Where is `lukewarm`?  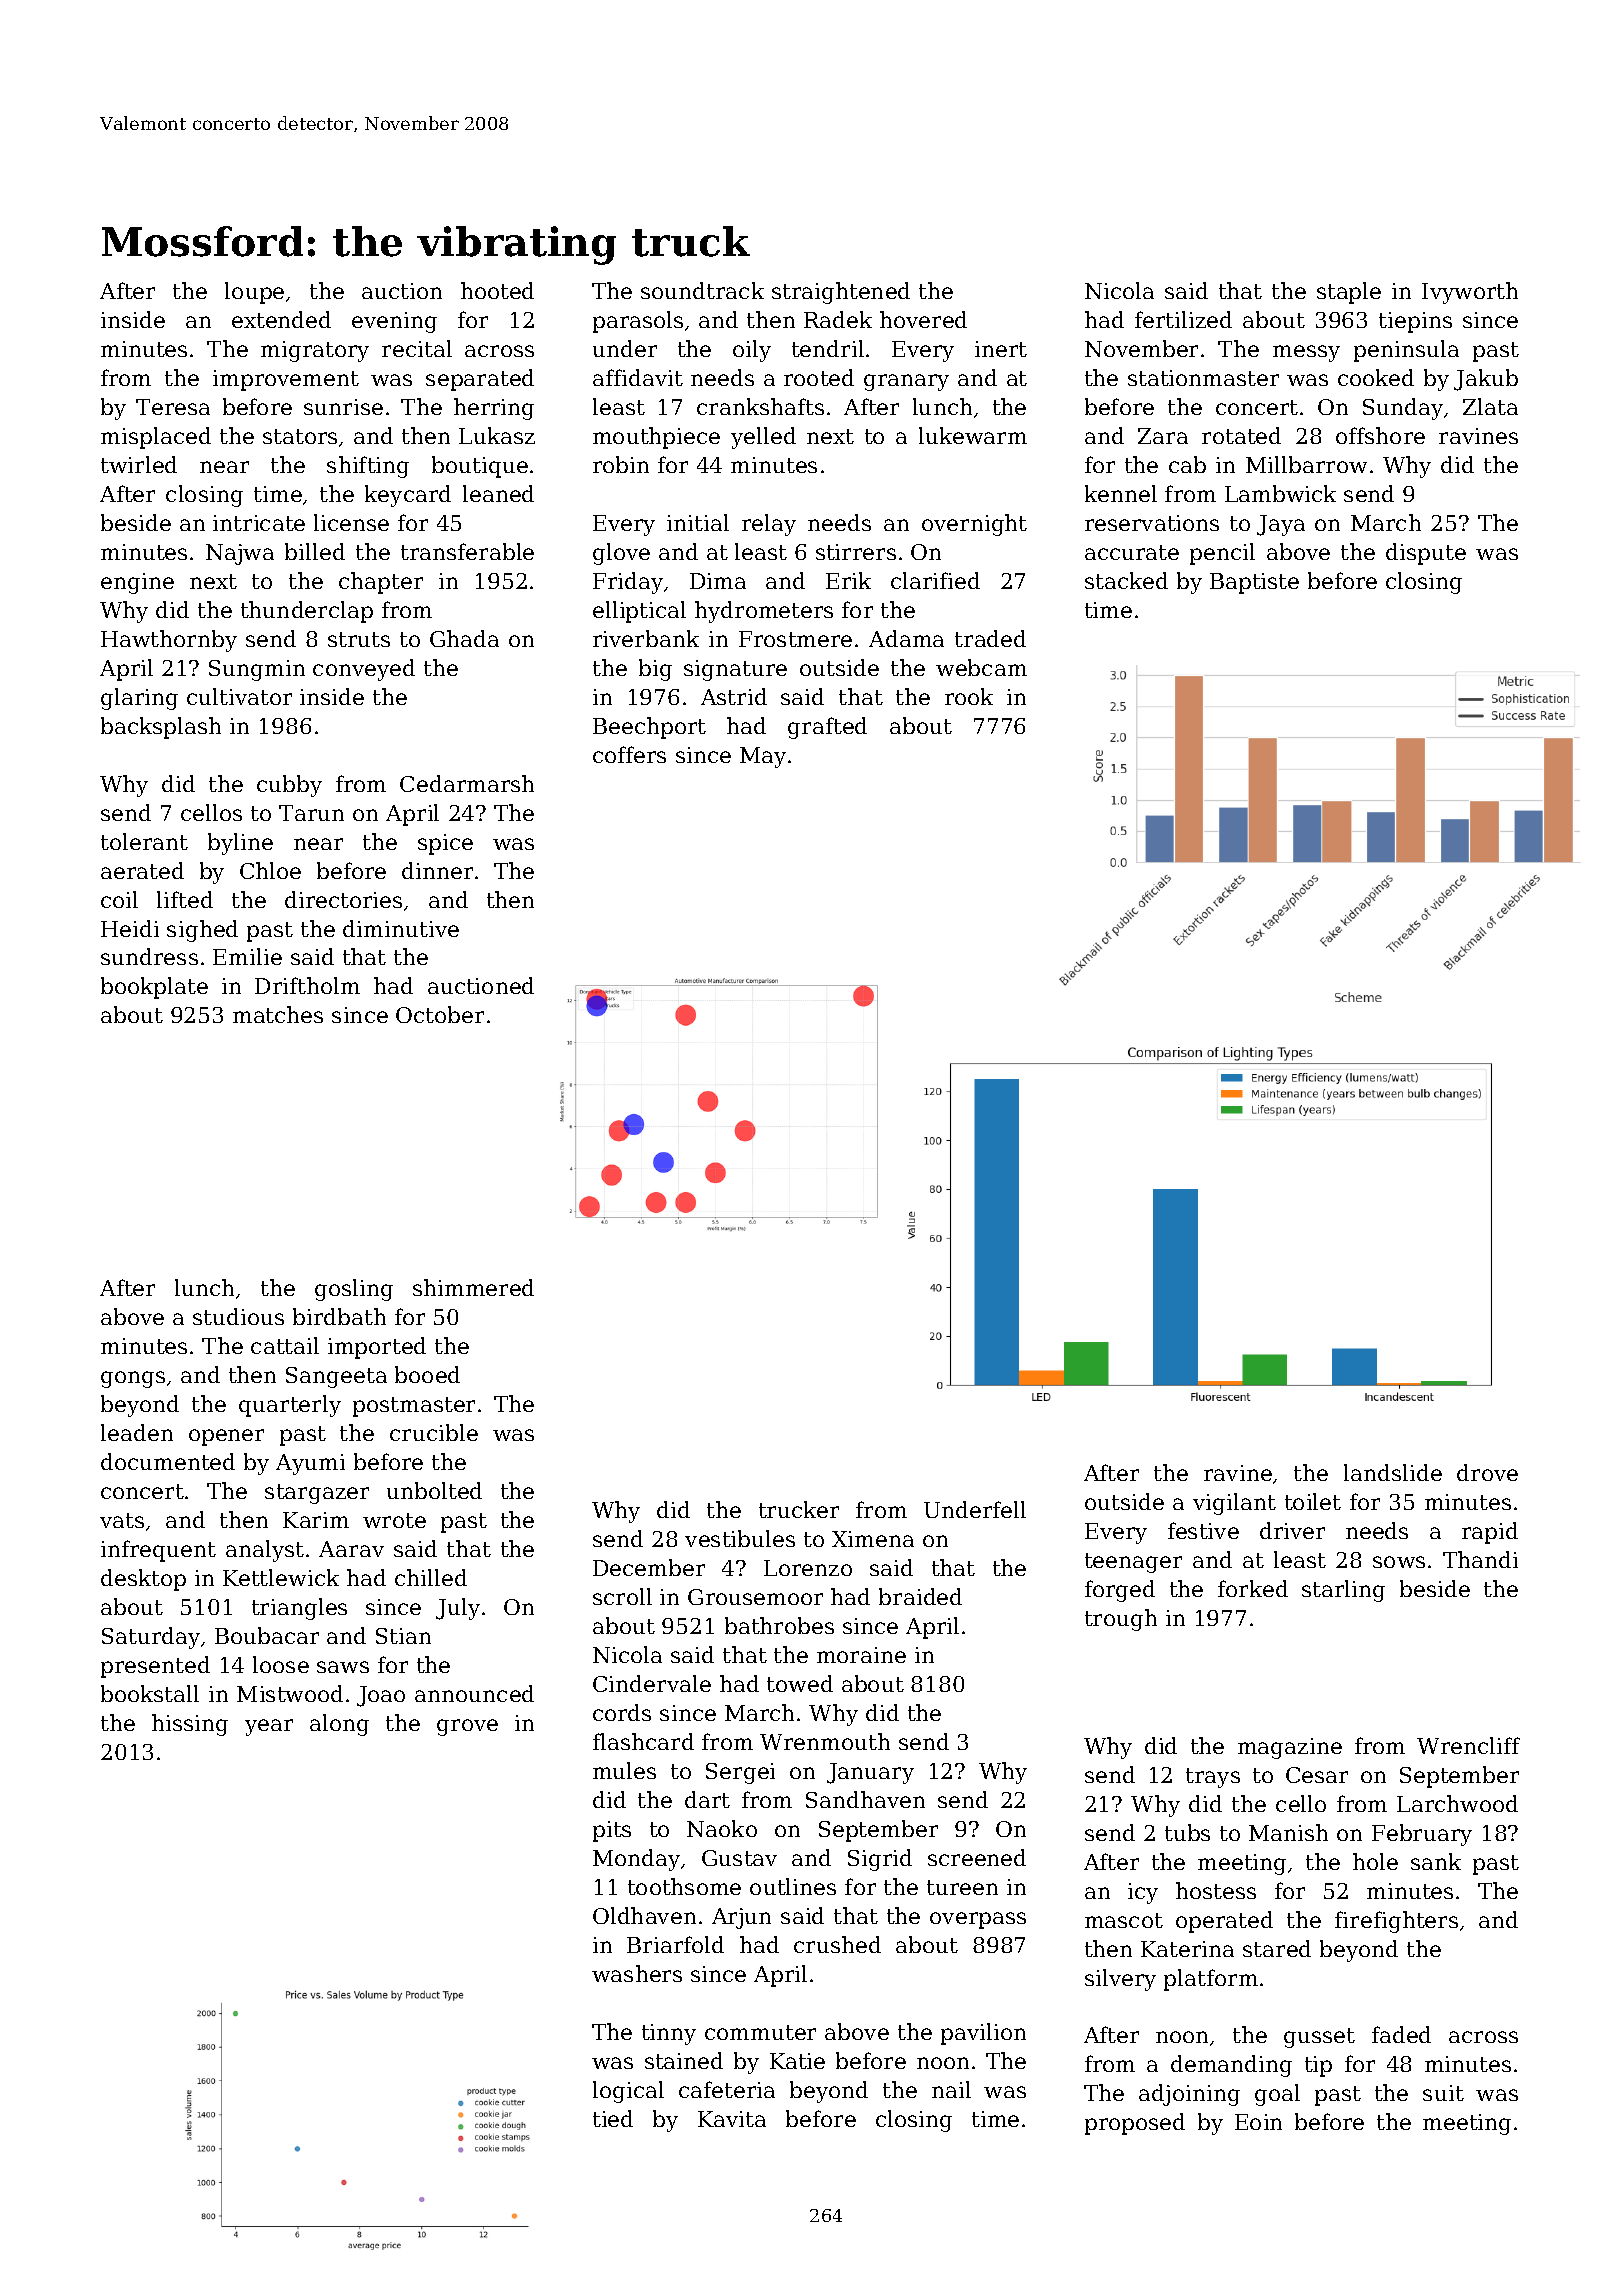
lukewarm is located at coordinates (973, 435).
